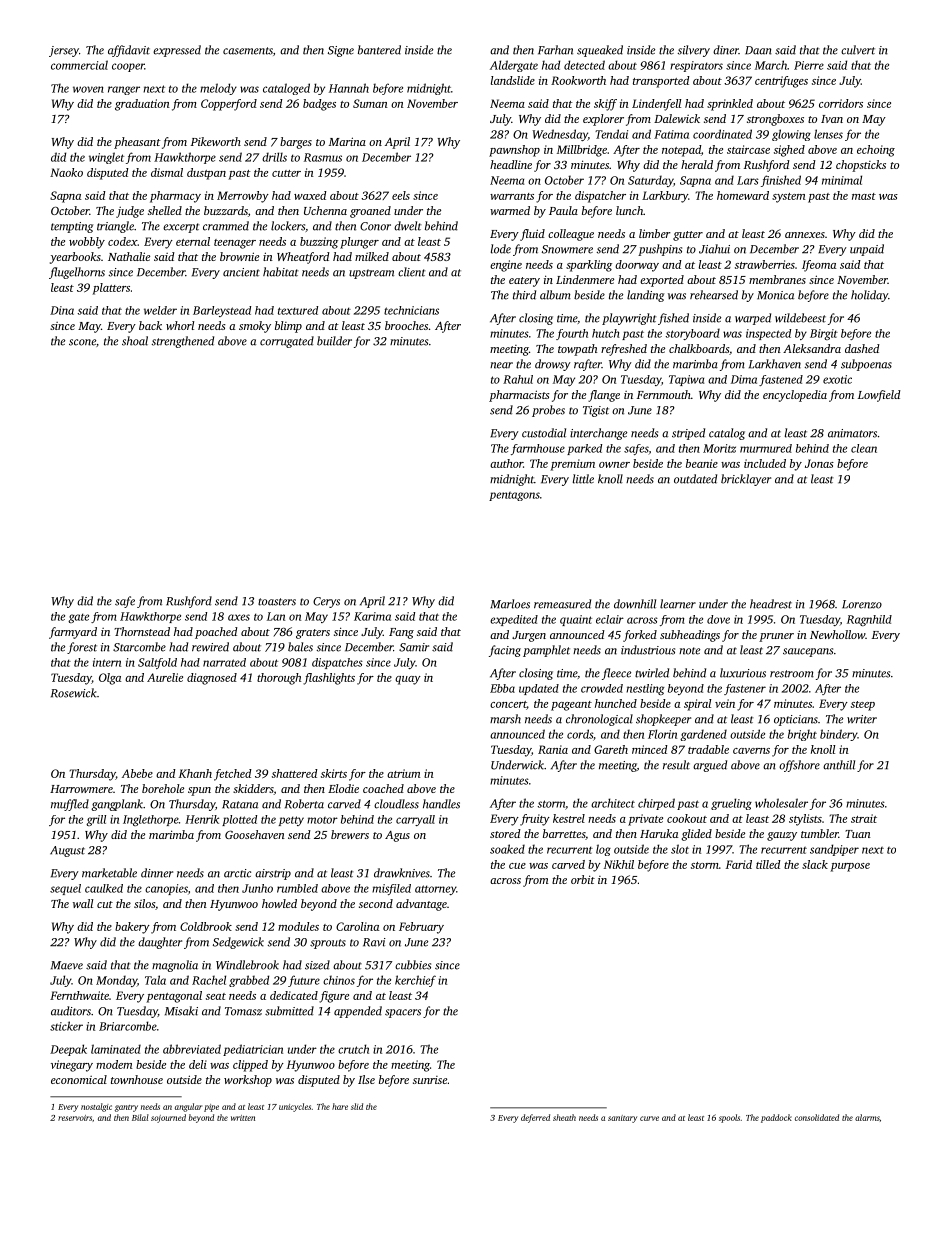 This screenshot has height=1233, width=952. Describe the element at coordinates (862, 604) in the screenshot. I see `Lorenzo` at that location.
